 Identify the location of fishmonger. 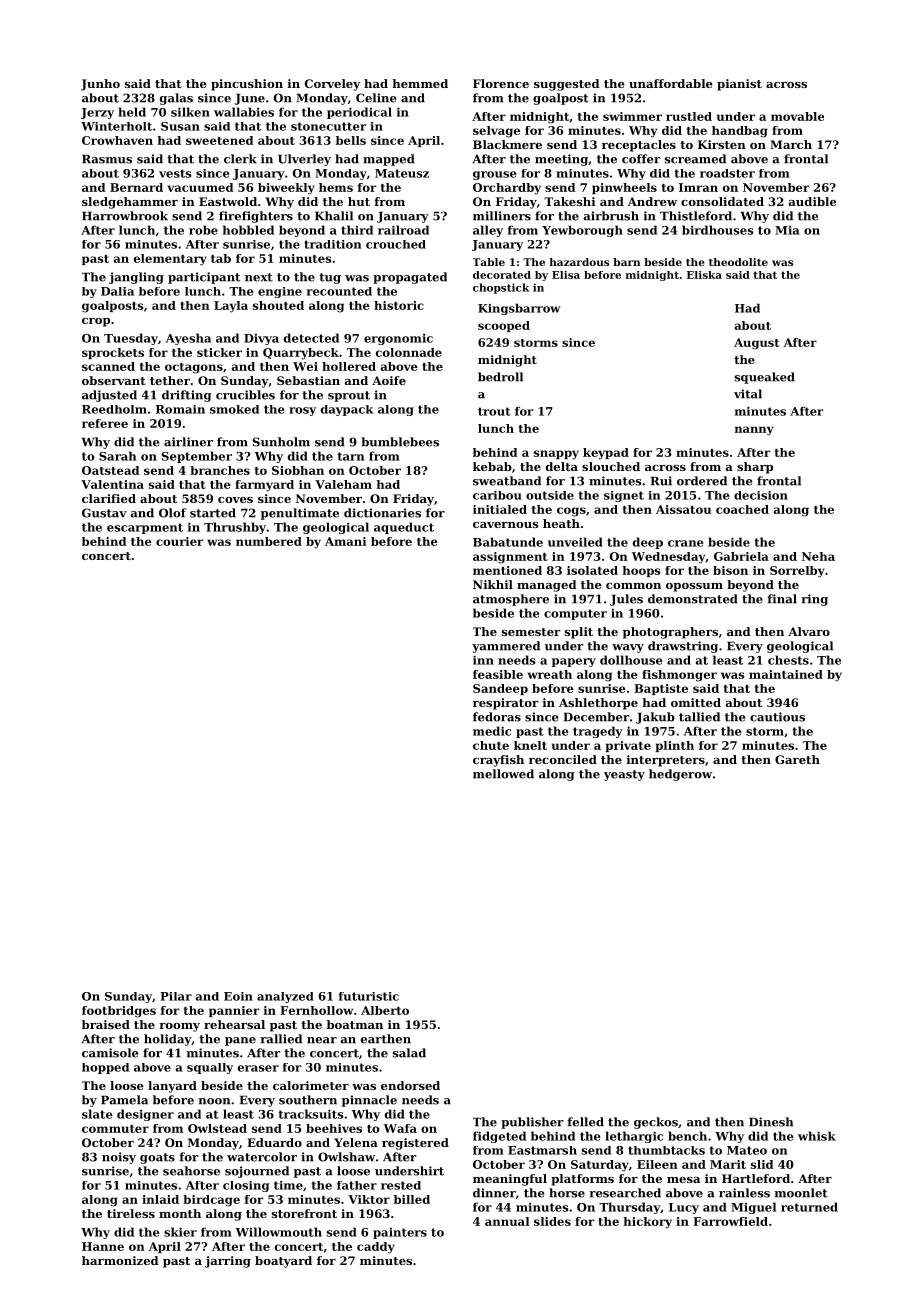
(679, 676).
